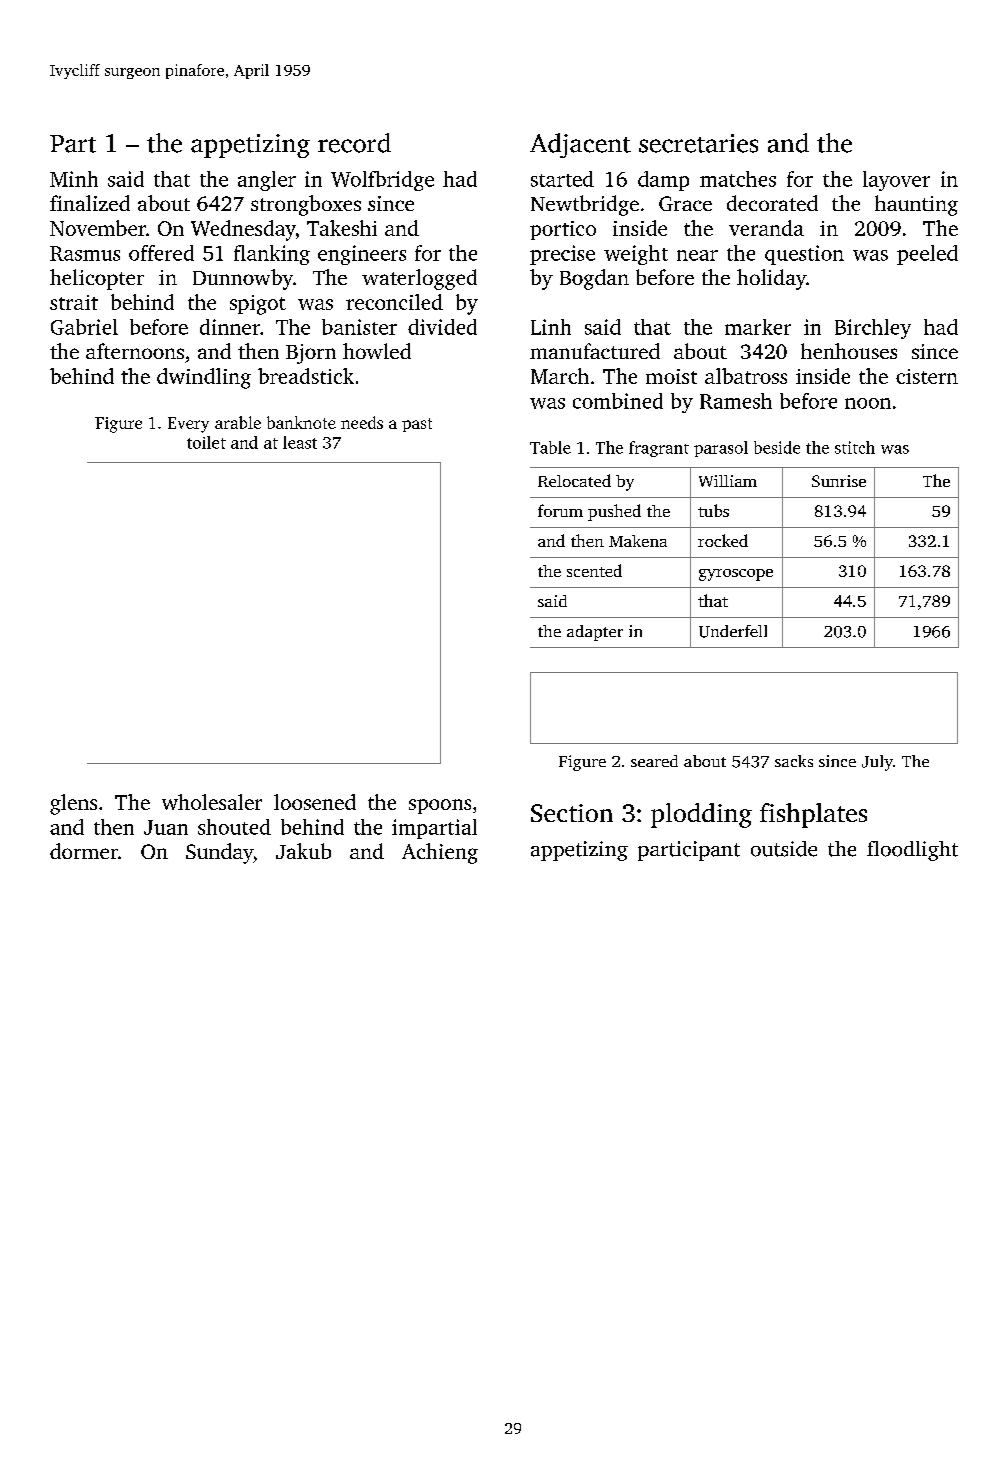 The width and height of the page is (1008, 1461). What do you see at coordinates (84, 327) in the page?
I see `Gabriel` at bounding box center [84, 327].
